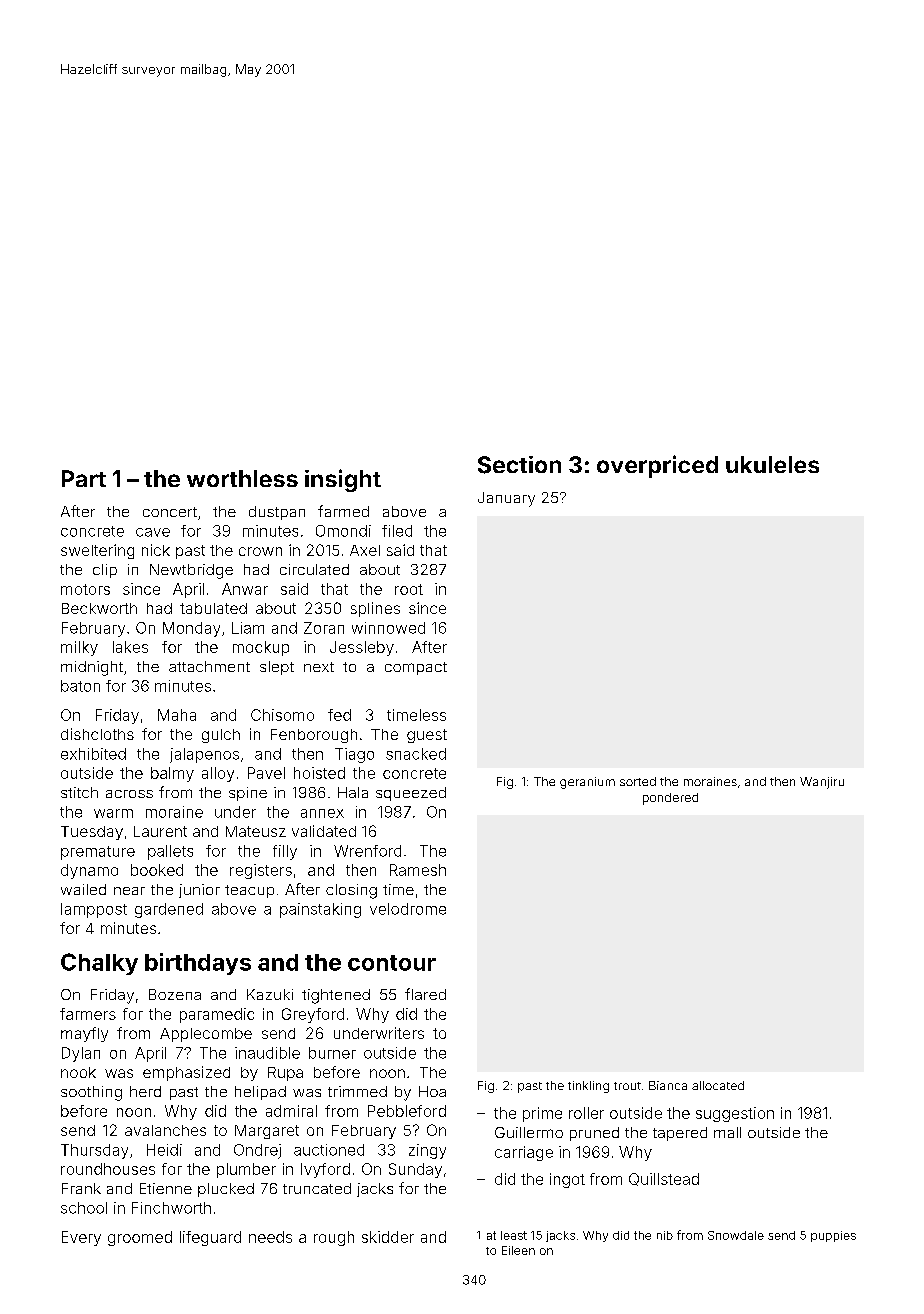 The image size is (924, 1314). I want to click on compact, so click(416, 668).
